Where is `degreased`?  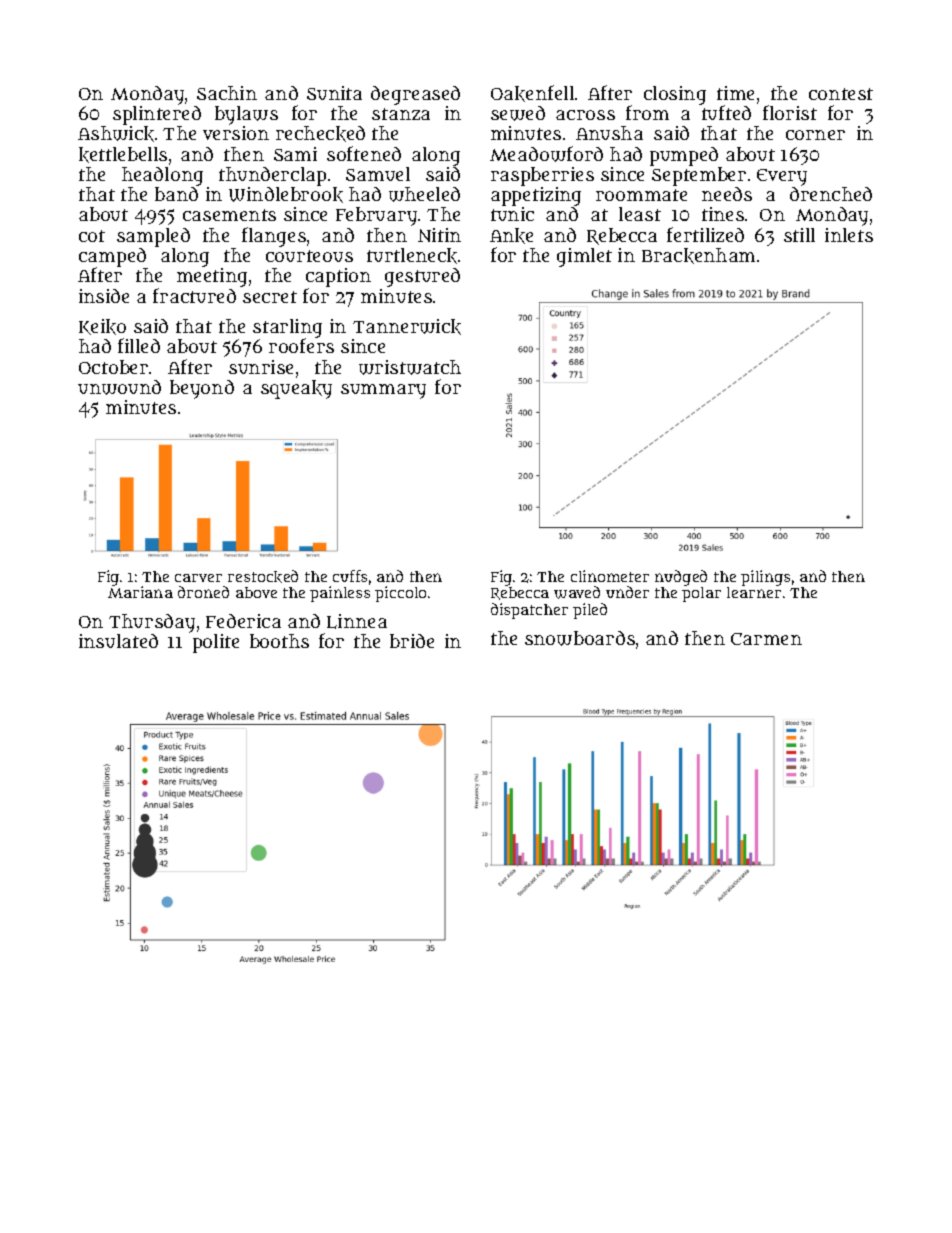
degreased is located at coordinates (415, 95).
